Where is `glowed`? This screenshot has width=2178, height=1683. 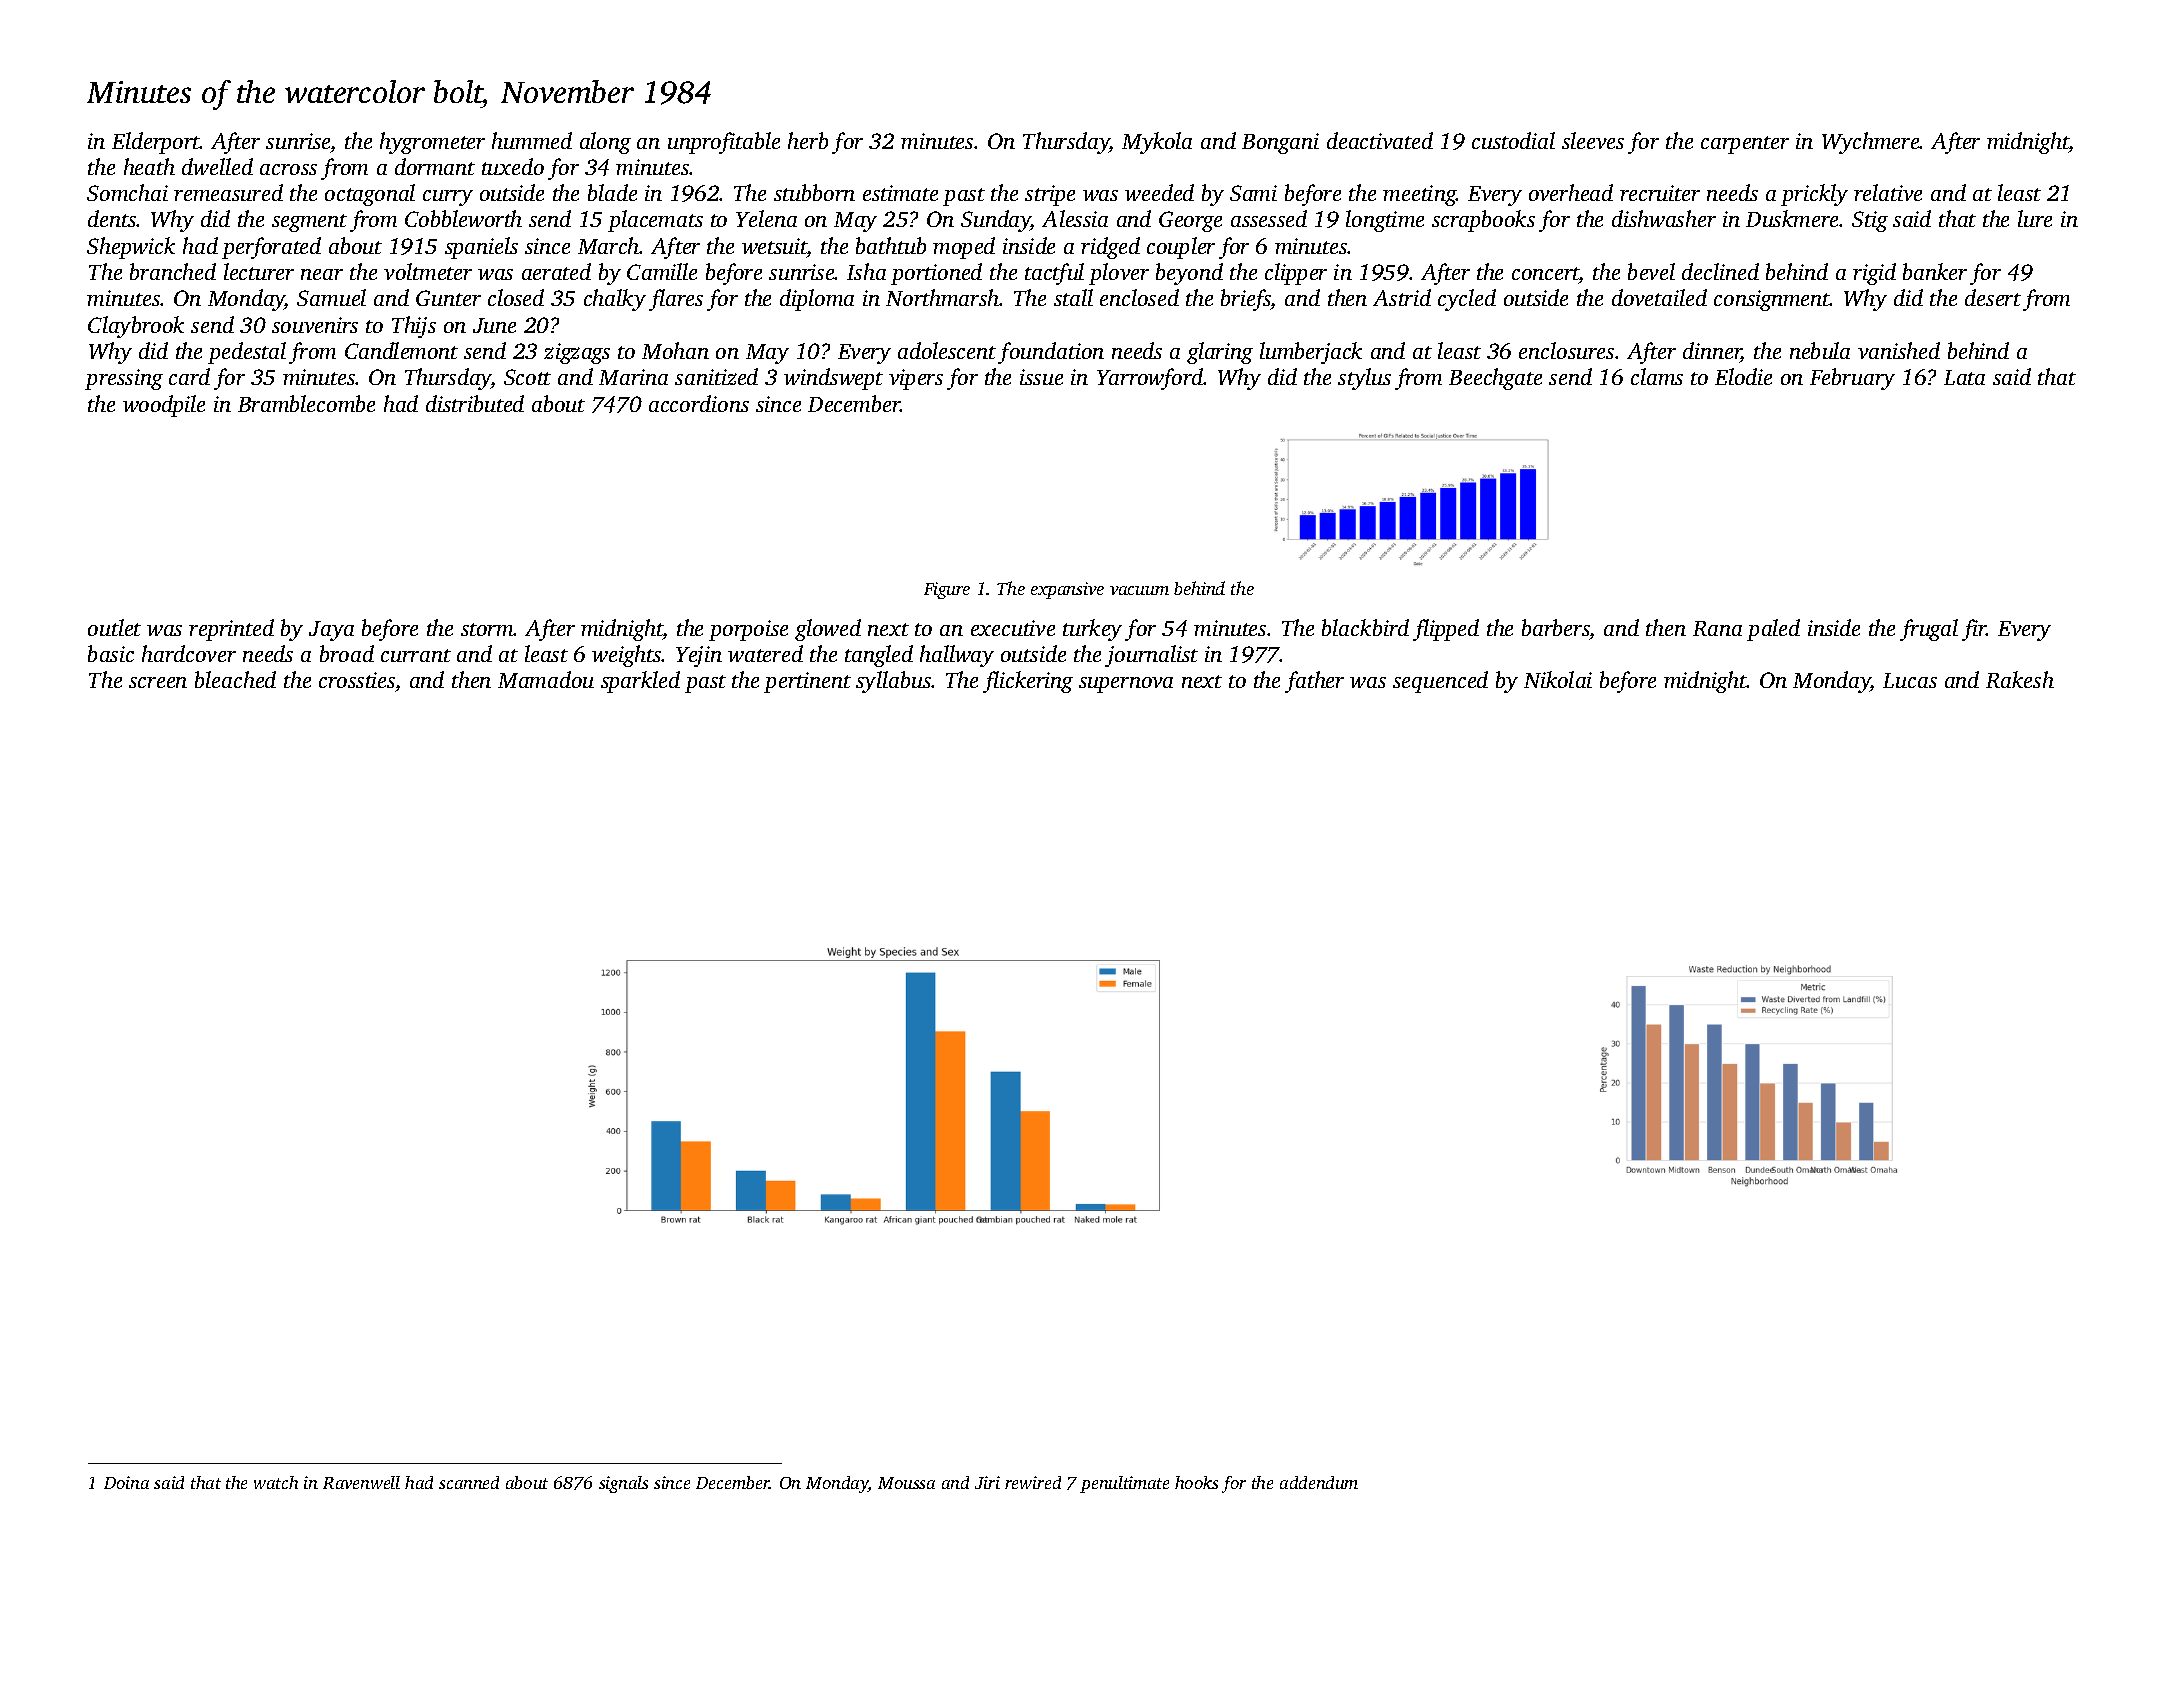 glowed is located at coordinates (828, 630).
